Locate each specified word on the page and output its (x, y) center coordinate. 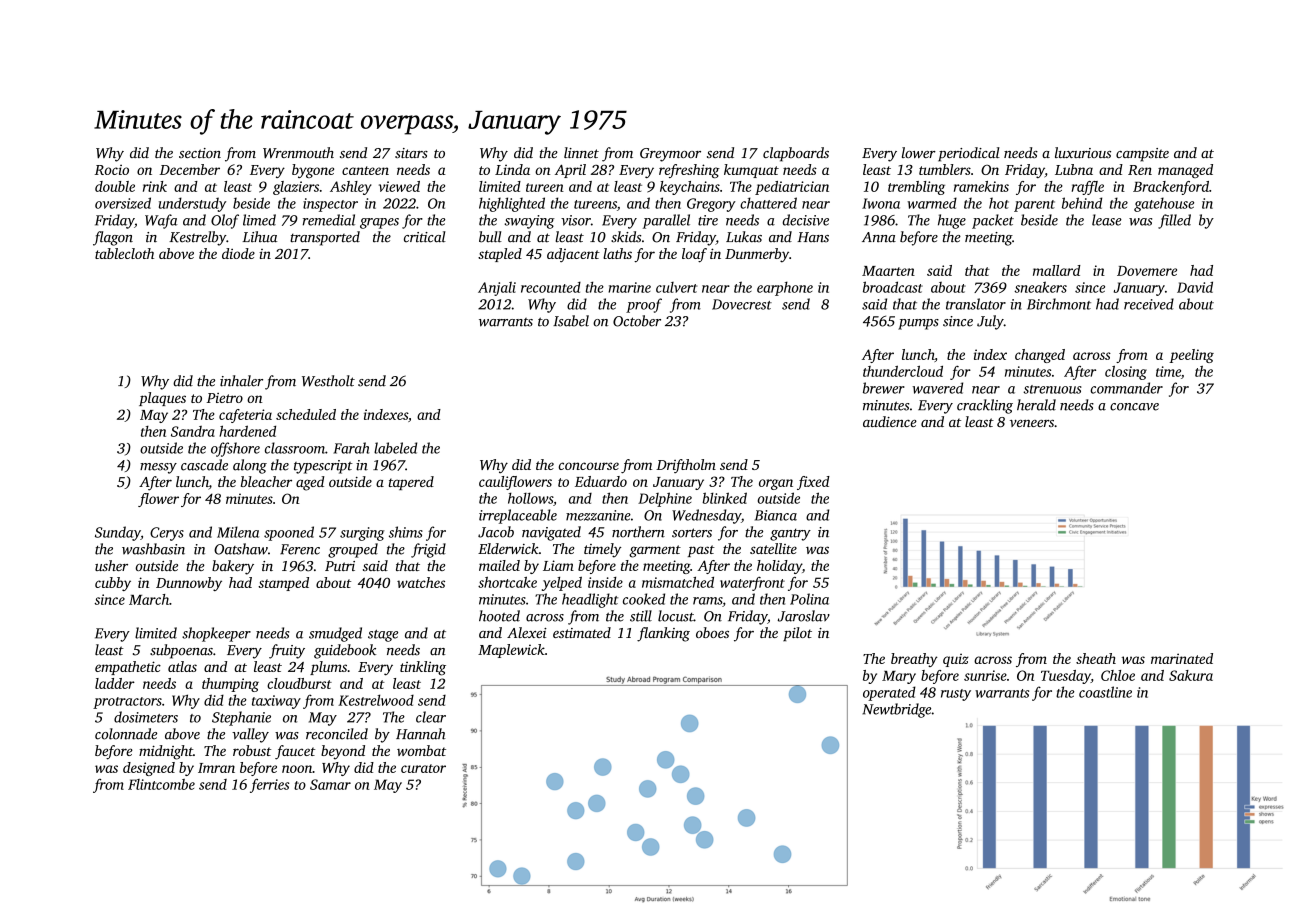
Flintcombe (161, 784)
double (115, 186)
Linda (512, 169)
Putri (340, 566)
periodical (969, 154)
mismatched (678, 582)
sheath (1096, 658)
